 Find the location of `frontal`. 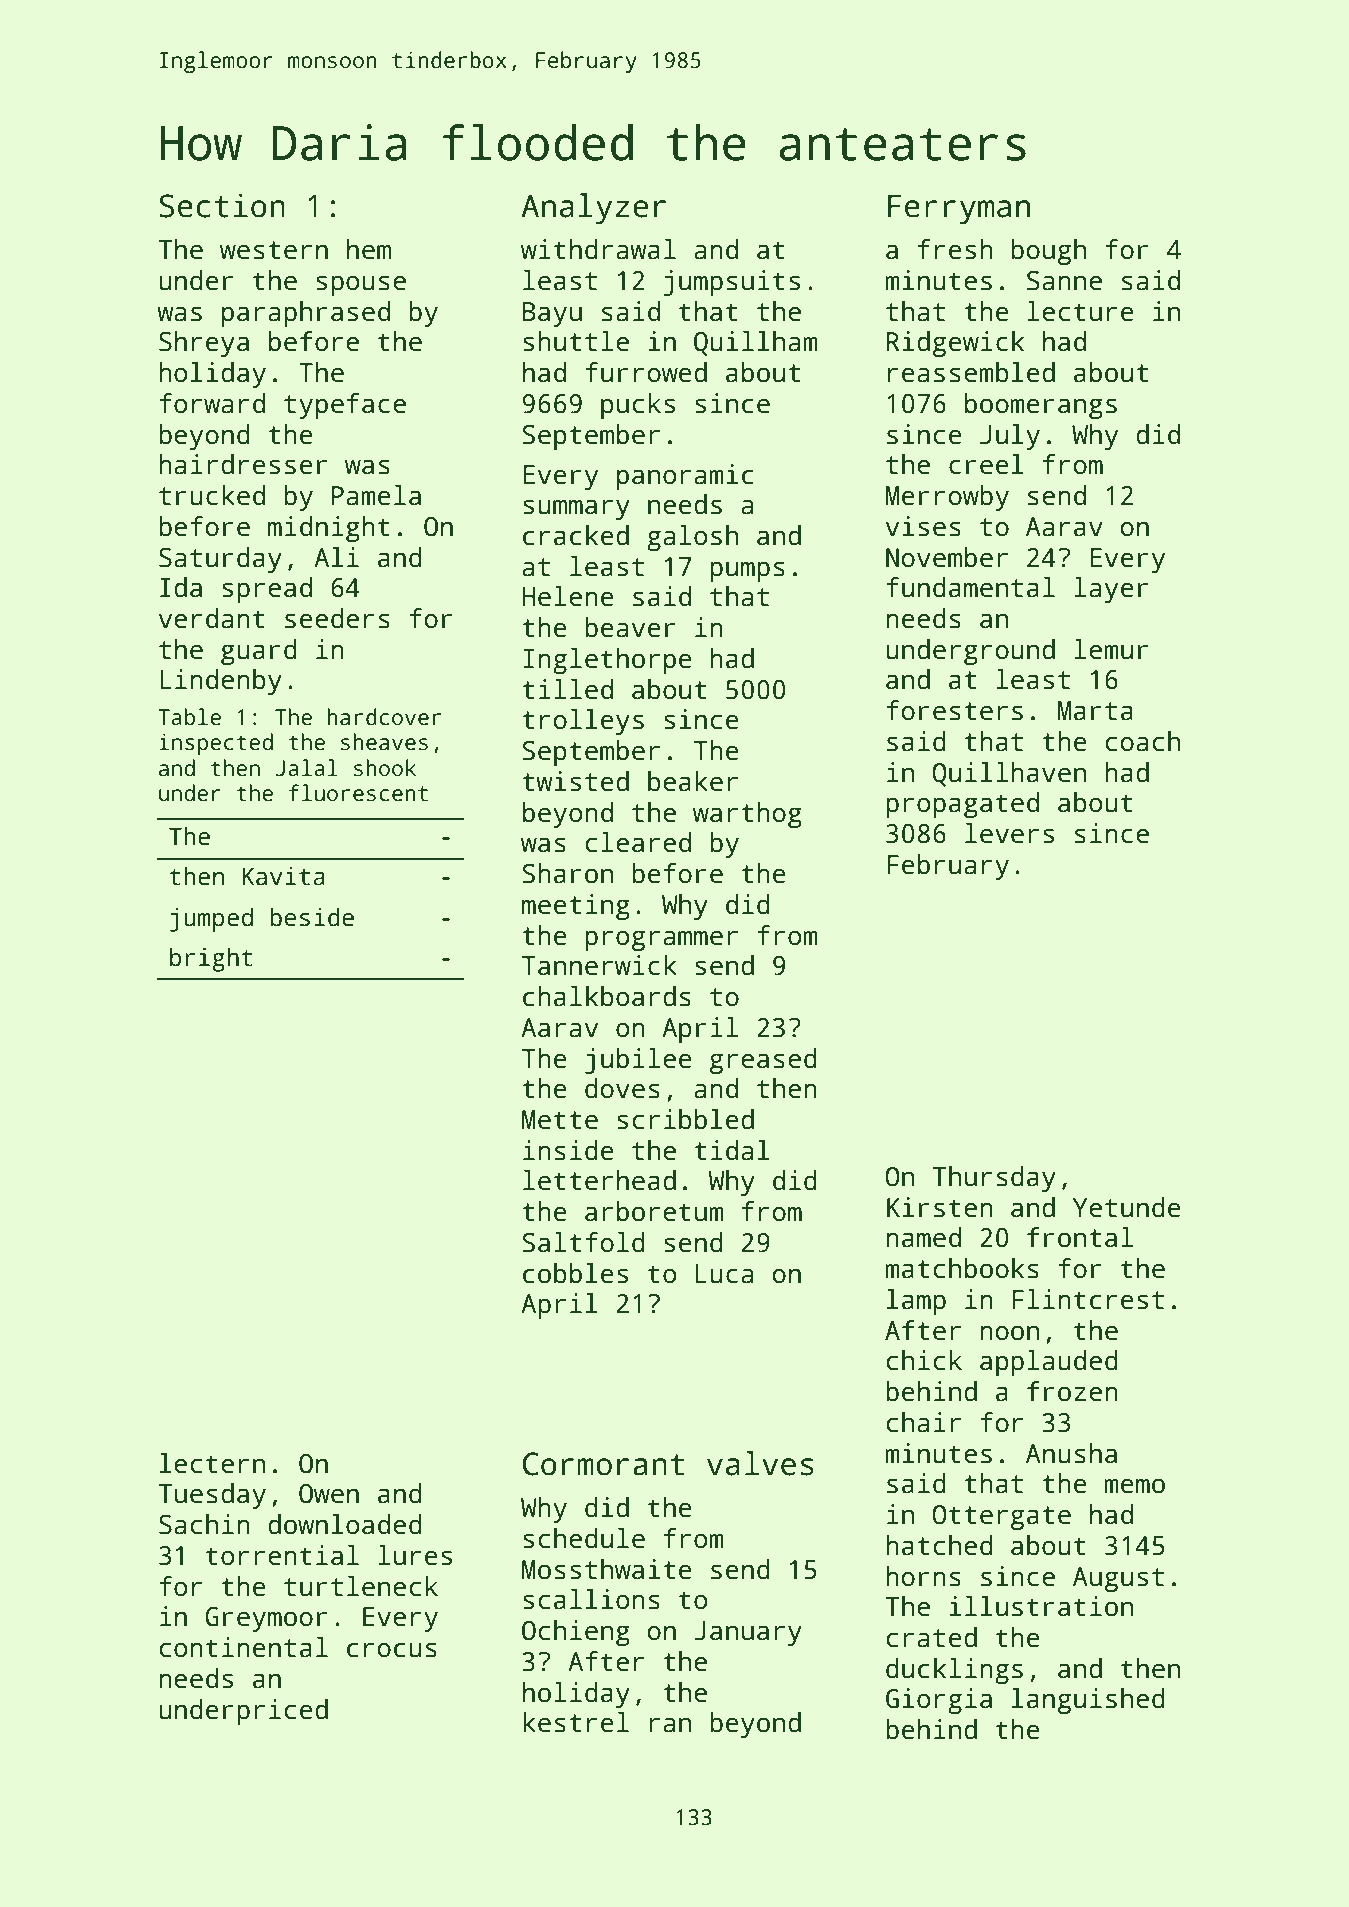

frontal is located at coordinates (1080, 1237).
